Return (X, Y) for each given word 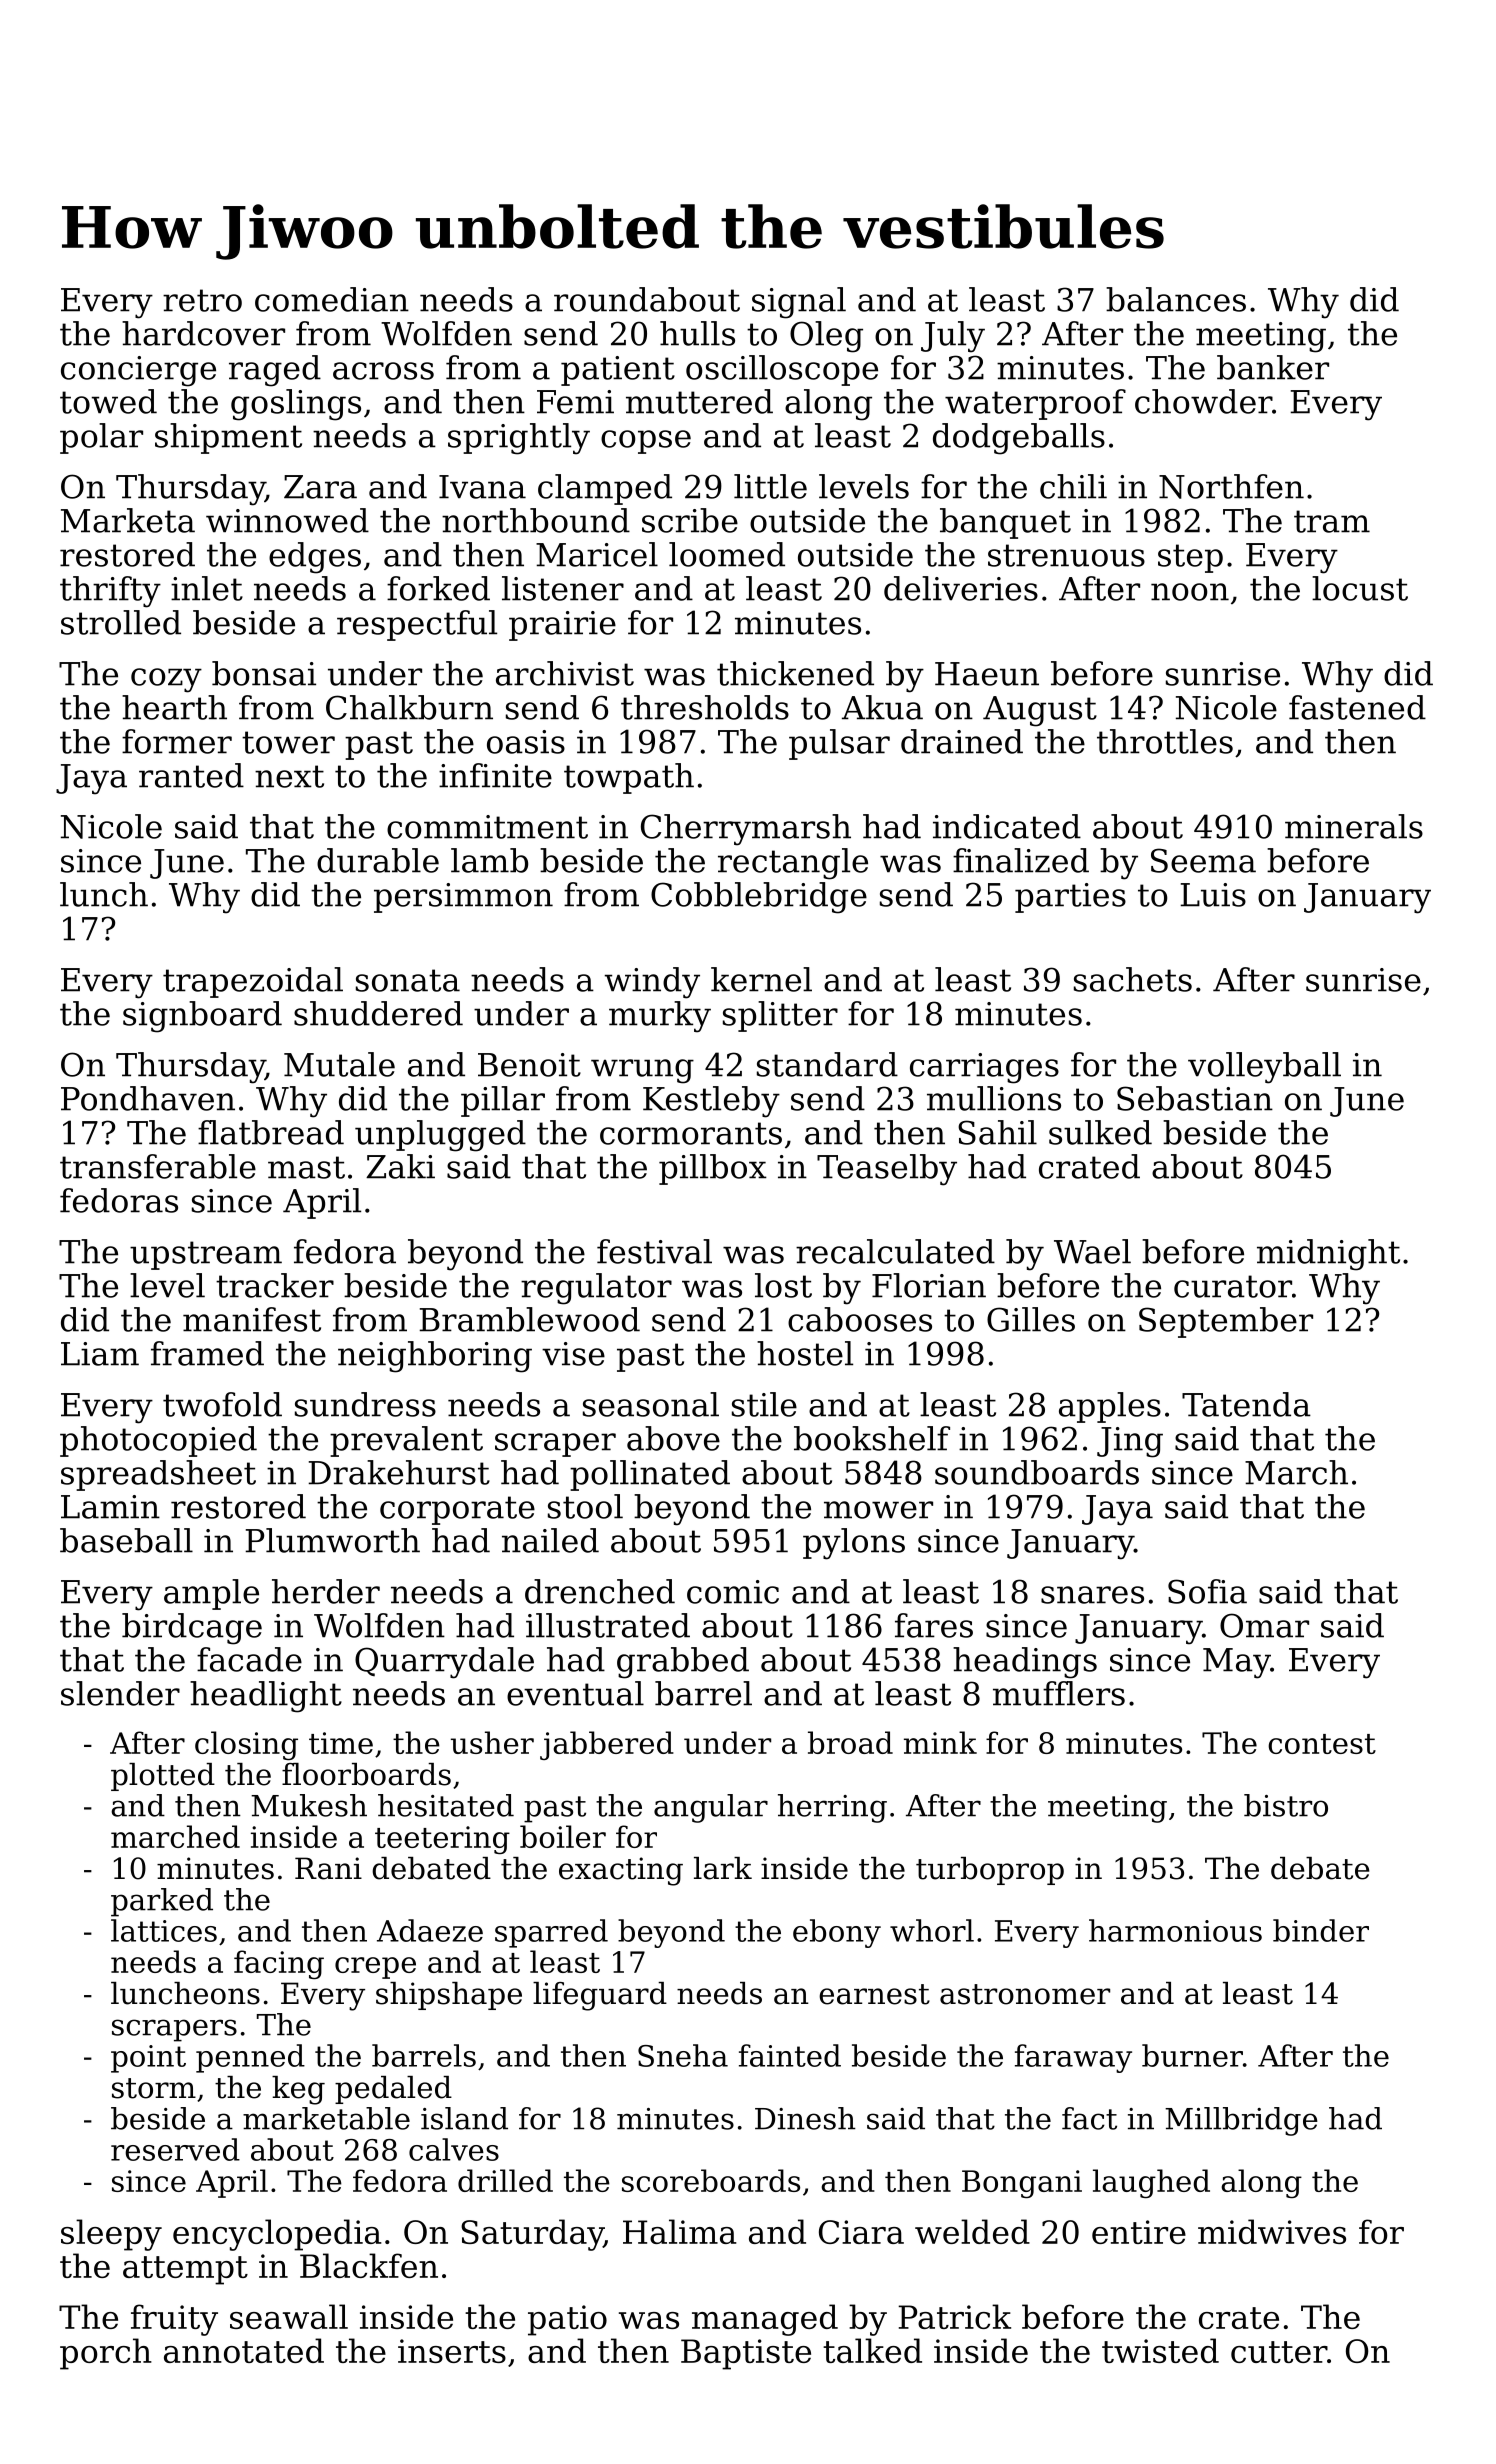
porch (106, 2354)
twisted (1160, 2350)
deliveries (961, 588)
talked (872, 2350)
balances (1176, 299)
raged (275, 371)
